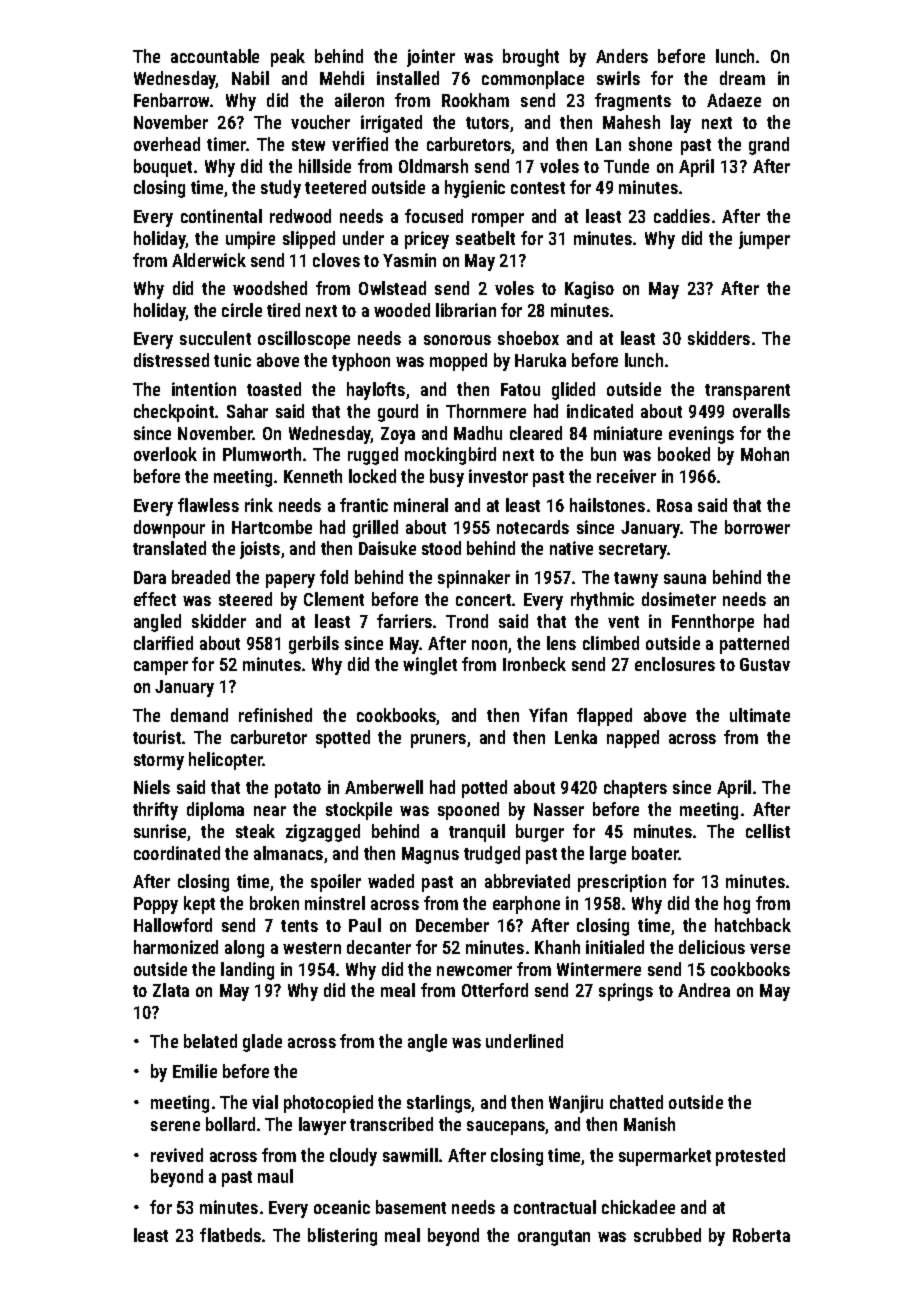  What do you see at coordinates (177, 1155) in the screenshot?
I see `revived` at bounding box center [177, 1155].
